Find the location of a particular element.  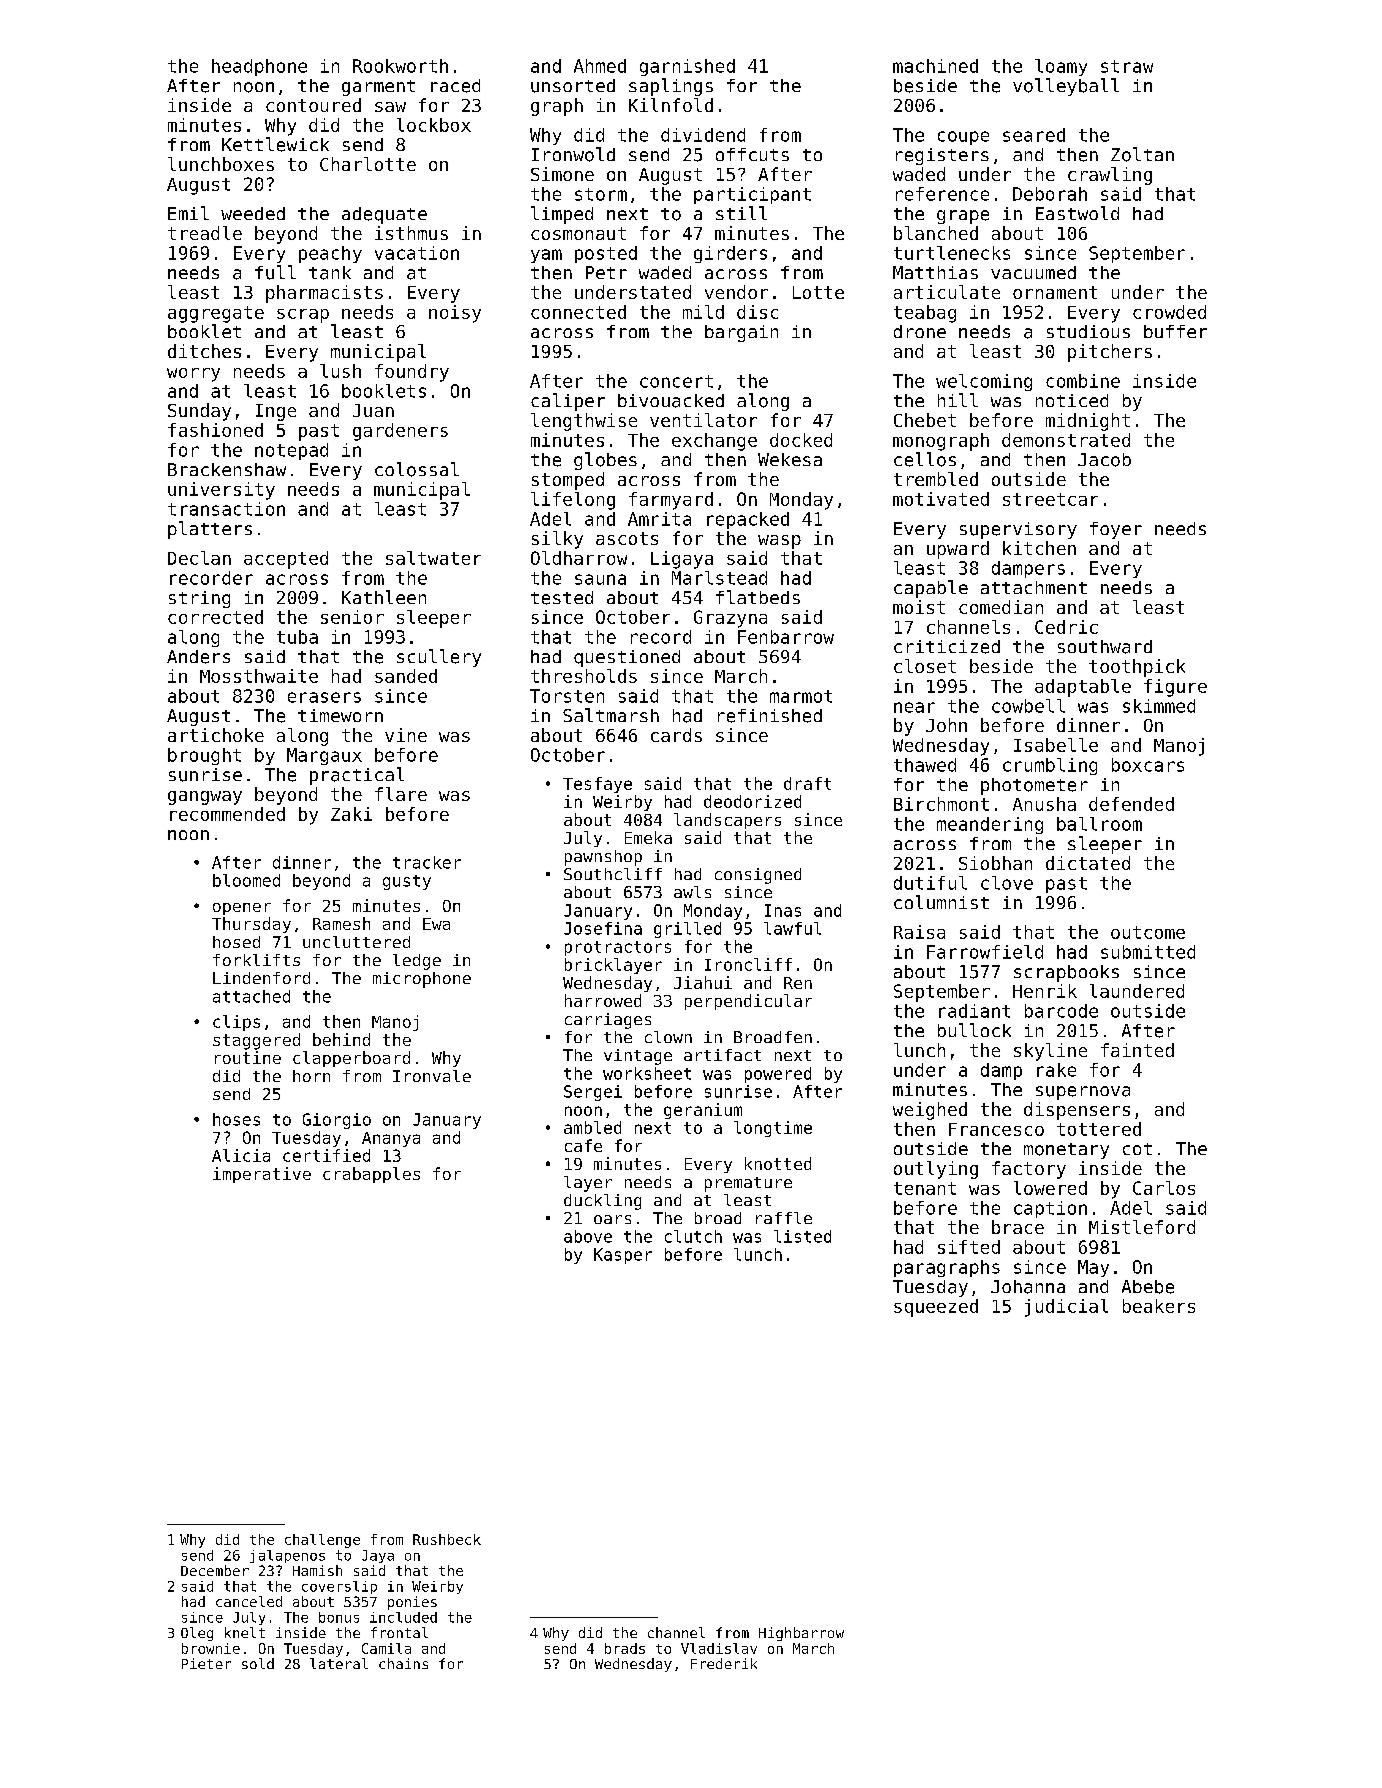

Pieter is located at coordinates (206, 1663).
